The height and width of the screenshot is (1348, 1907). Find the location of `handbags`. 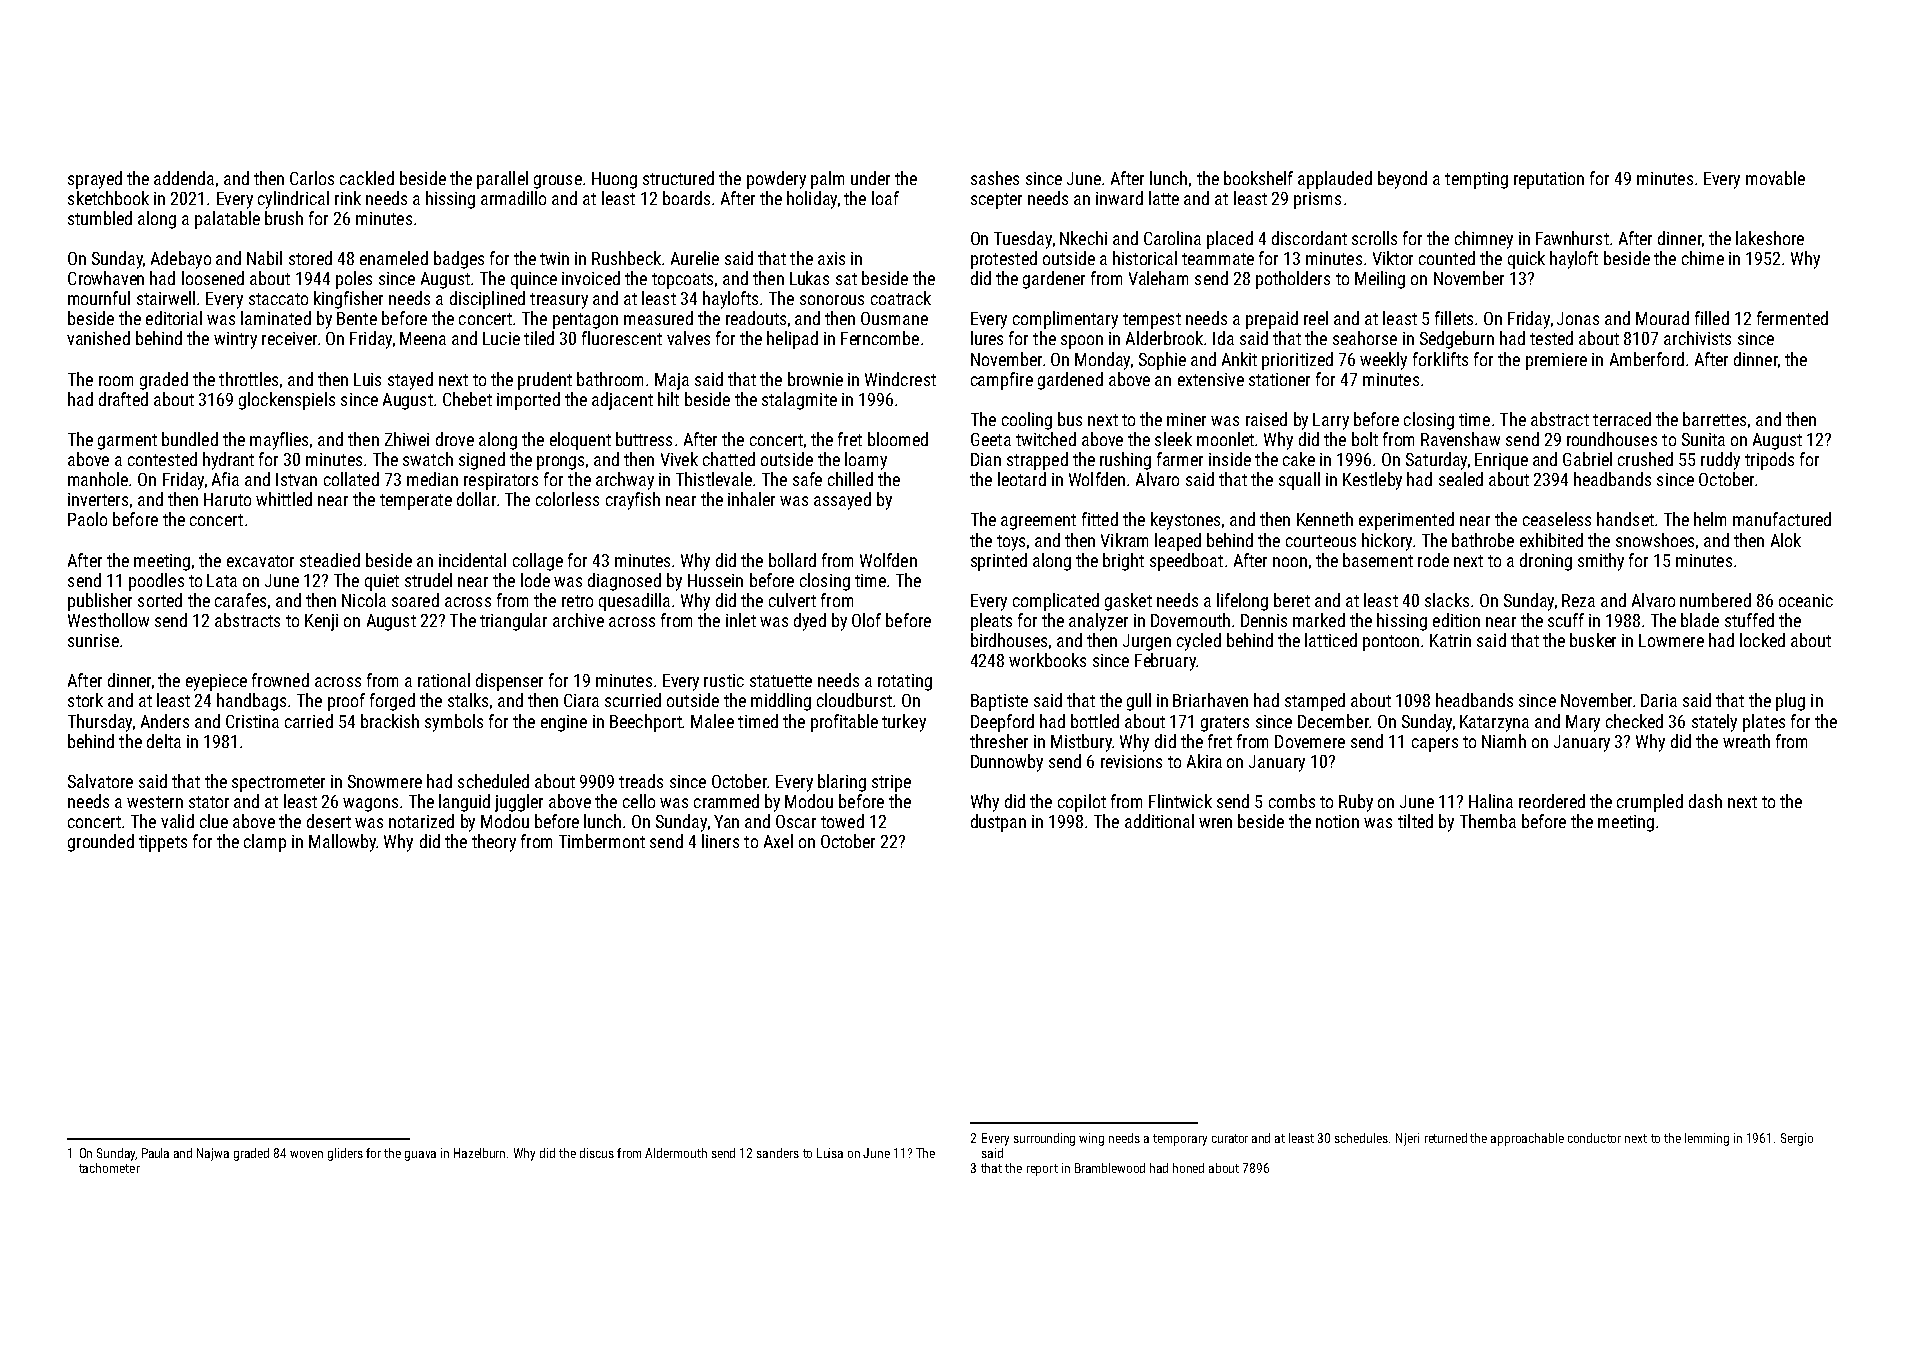

handbags is located at coordinates (251, 702).
